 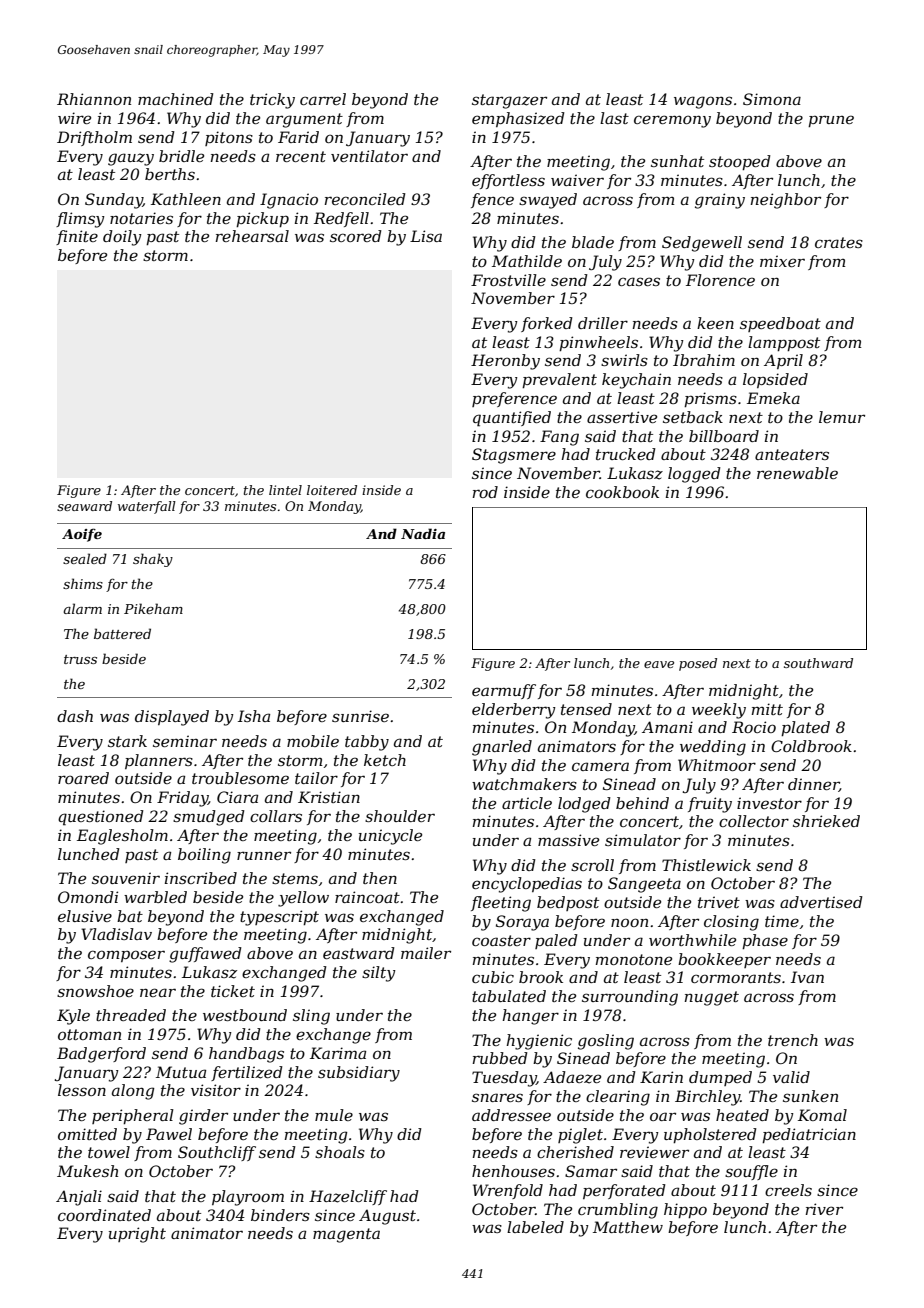 I want to click on sunhat, so click(x=677, y=161).
